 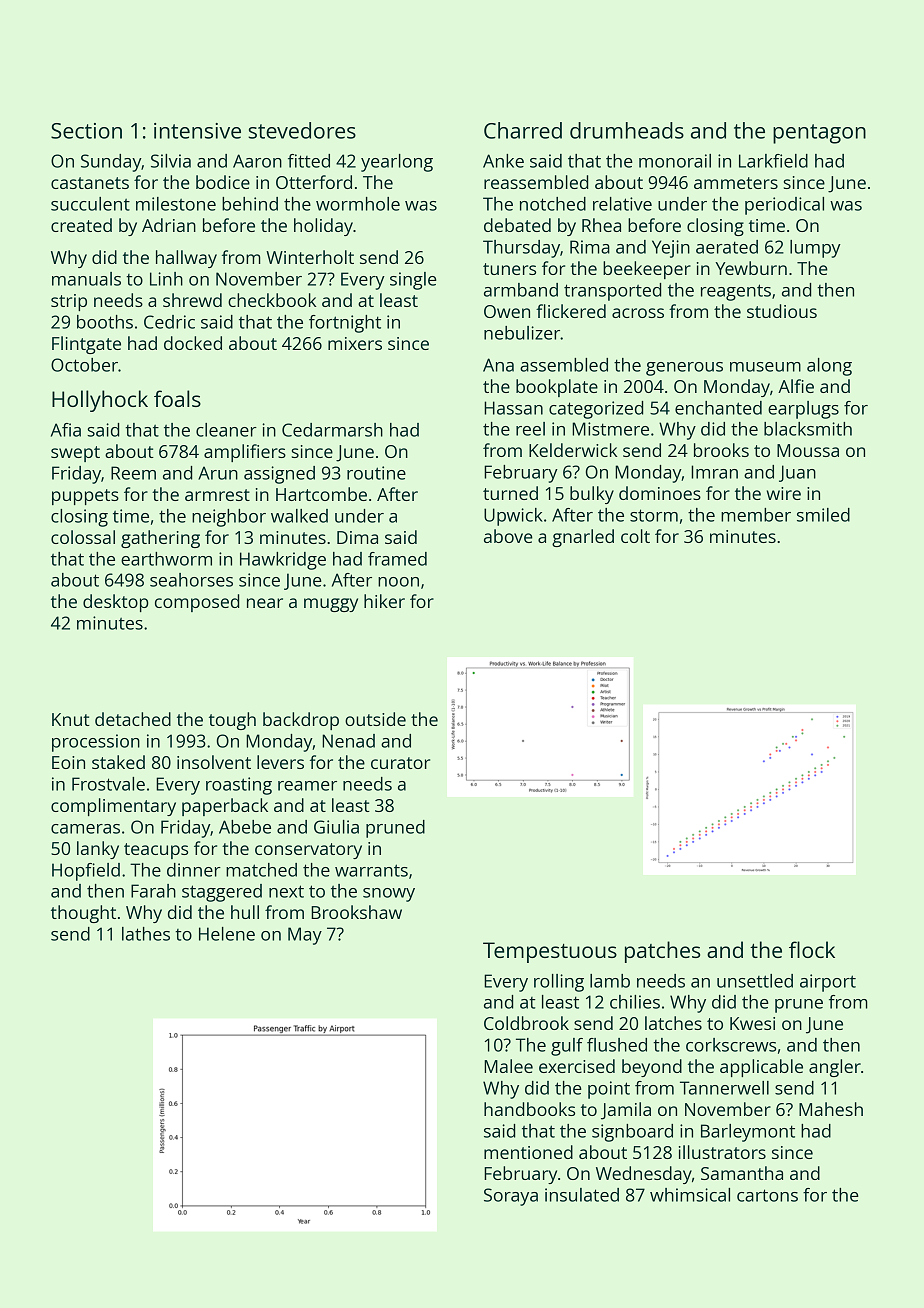 I want to click on colt, so click(x=635, y=536).
